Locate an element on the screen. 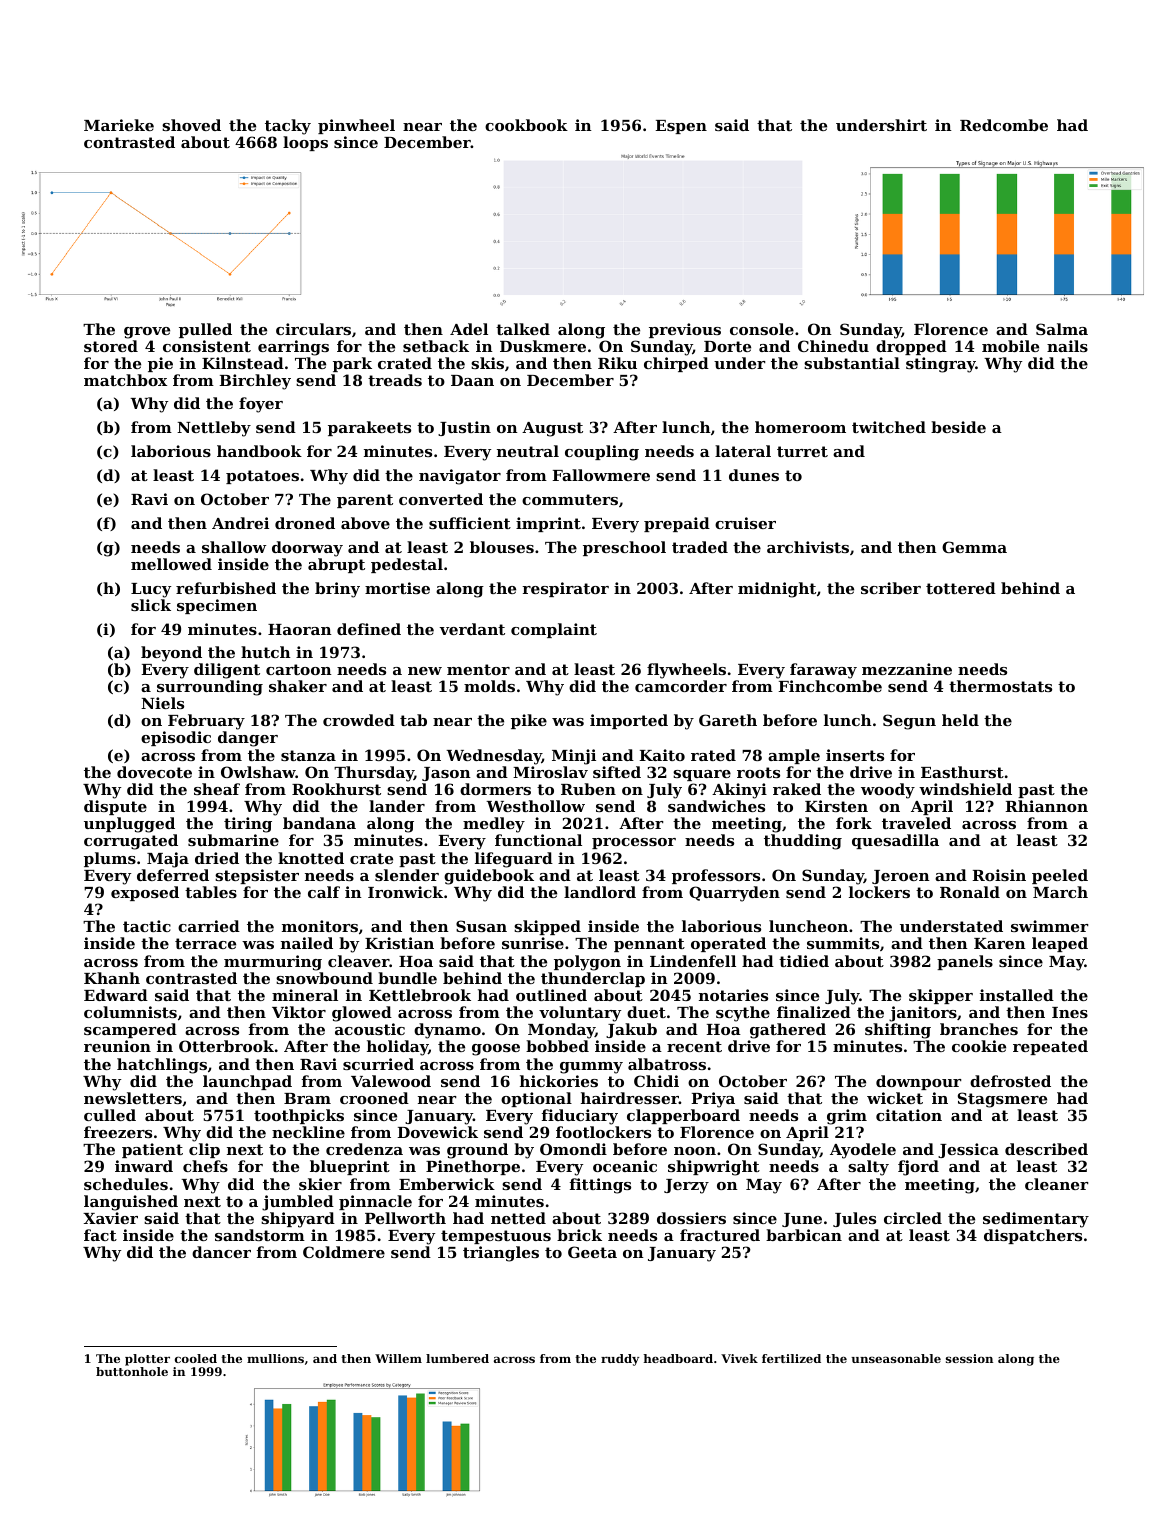  Gemma is located at coordinates (974, 547).
